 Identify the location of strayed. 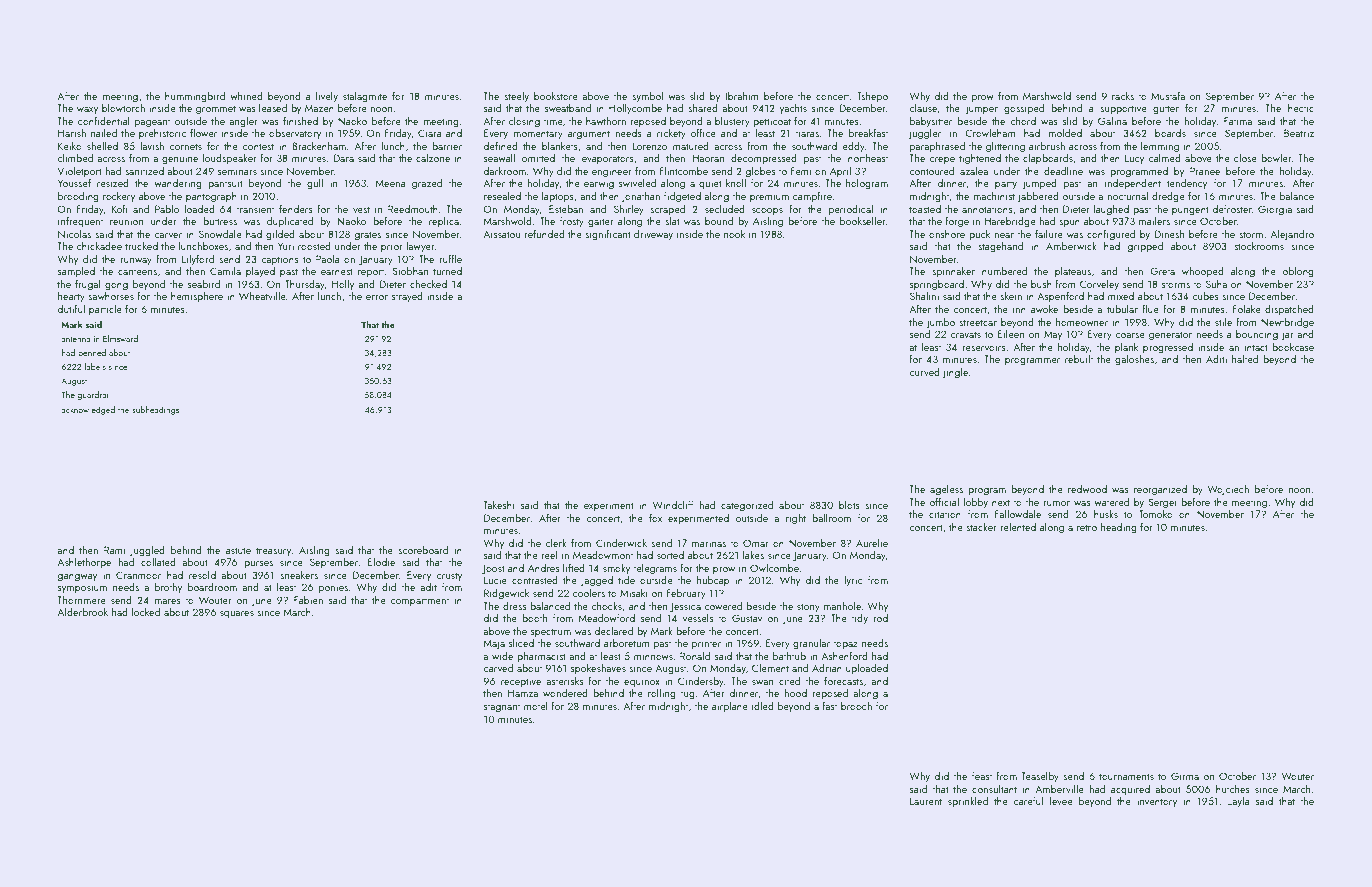
(407, 297).
